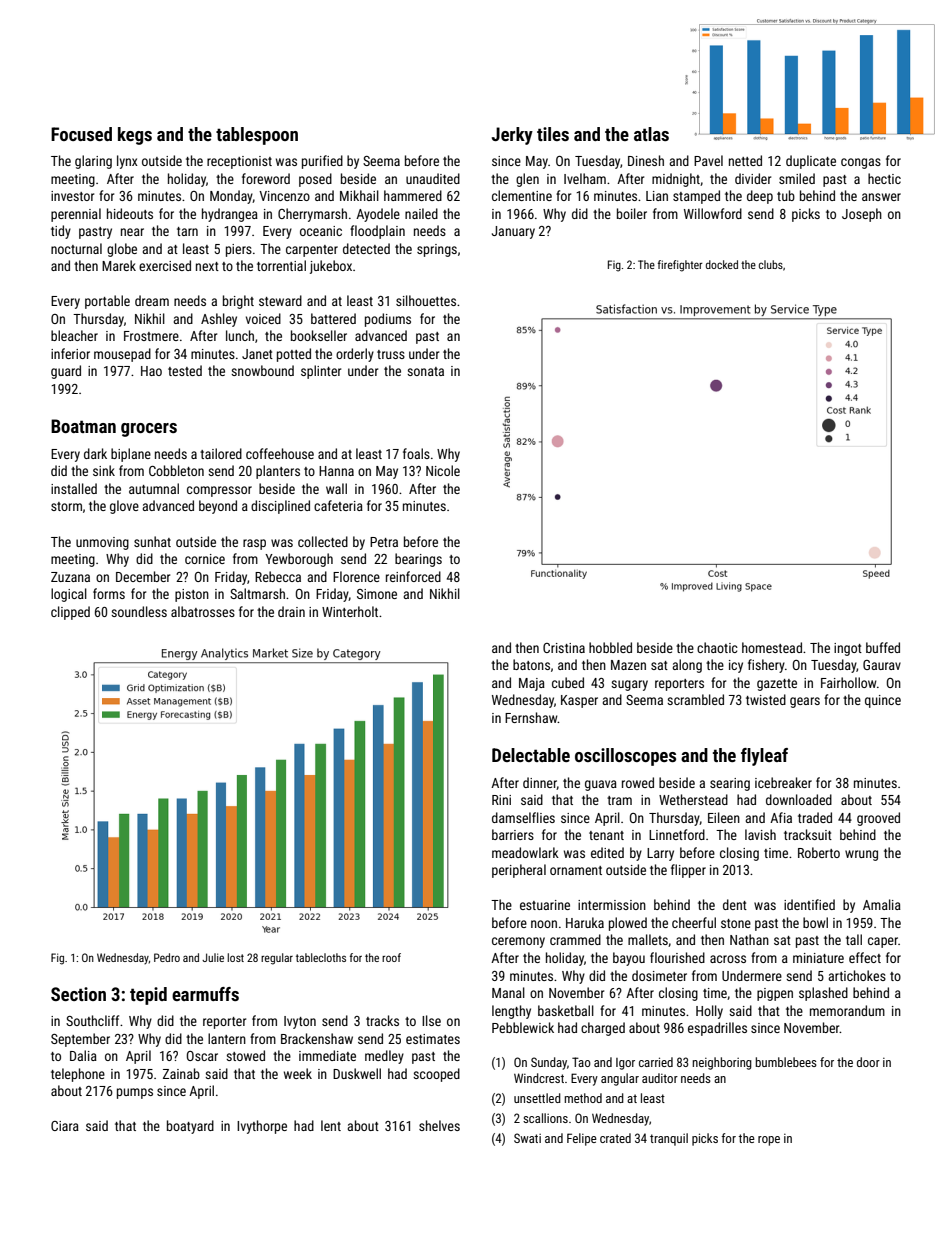 This screenshot has width=952, height=1233. Describe the element at coordinates (823, 994) in the screenshot. I see `splashed` at that location.
